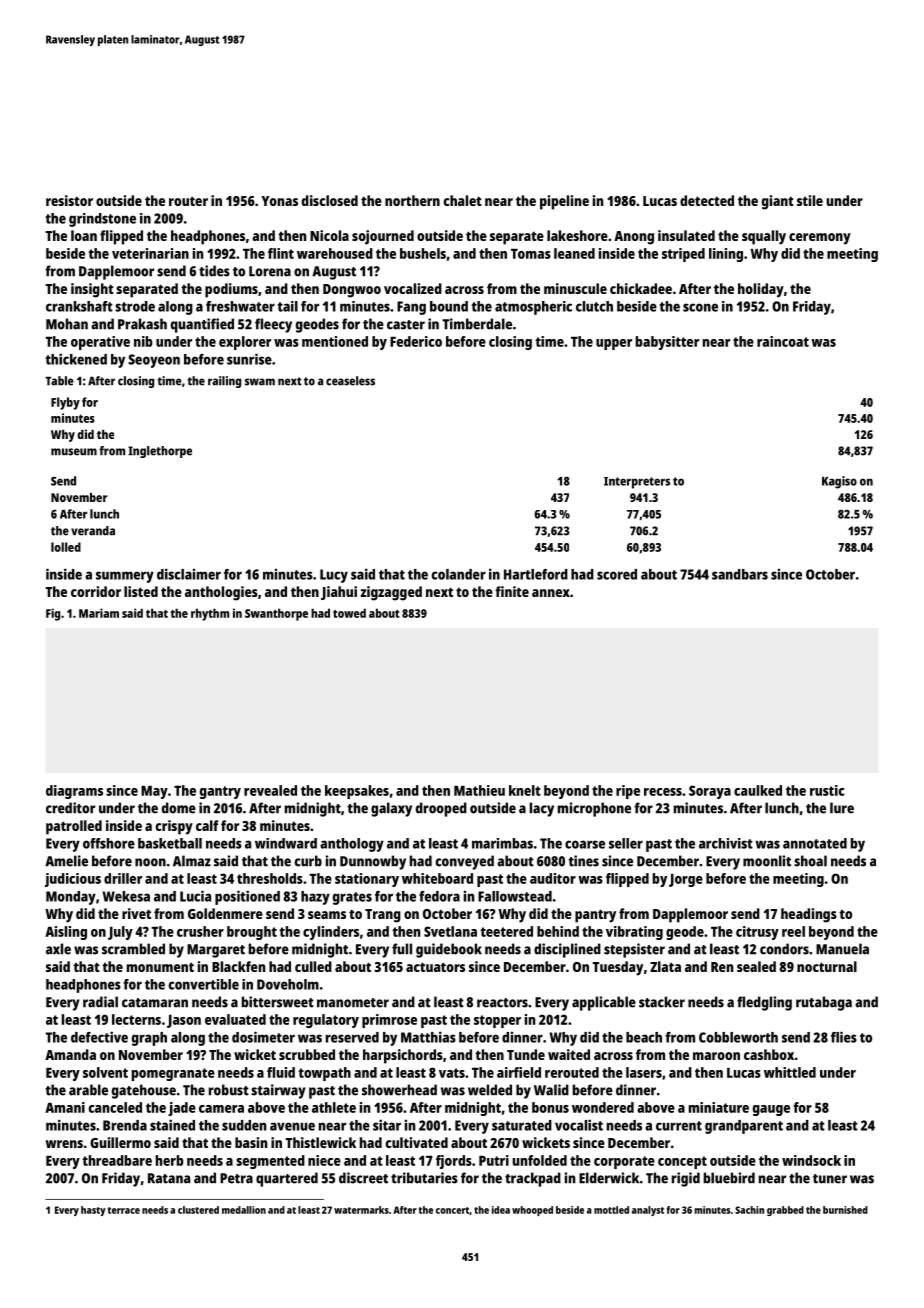 This page has width=924, height=1308. I want to click on Yonas, so click(279, 201).
